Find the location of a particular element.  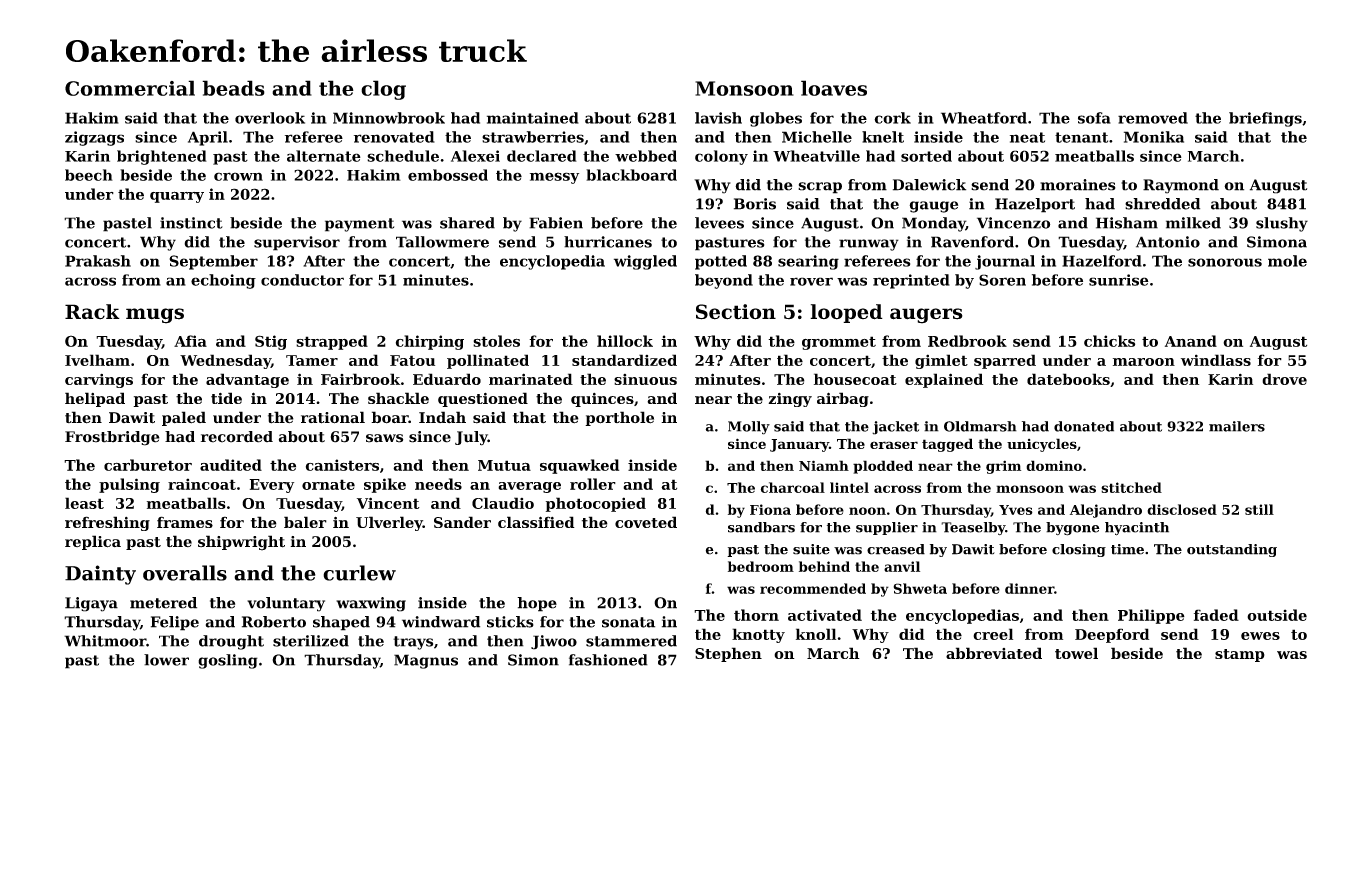

journal is located at coordinates (1005, 262).
